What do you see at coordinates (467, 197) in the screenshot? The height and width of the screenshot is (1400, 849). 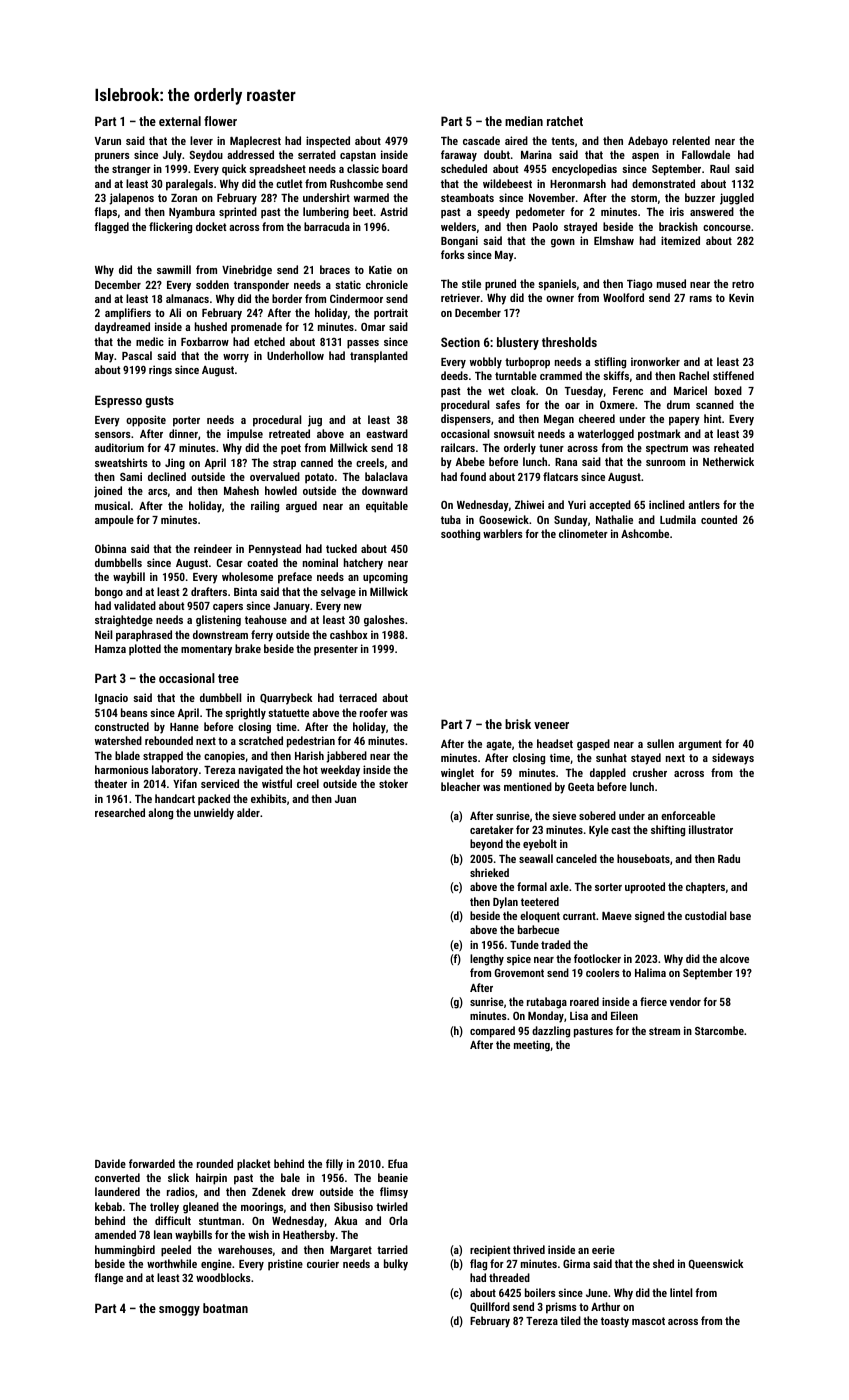 I see `steamboats` at bounding box center [467, 197].
